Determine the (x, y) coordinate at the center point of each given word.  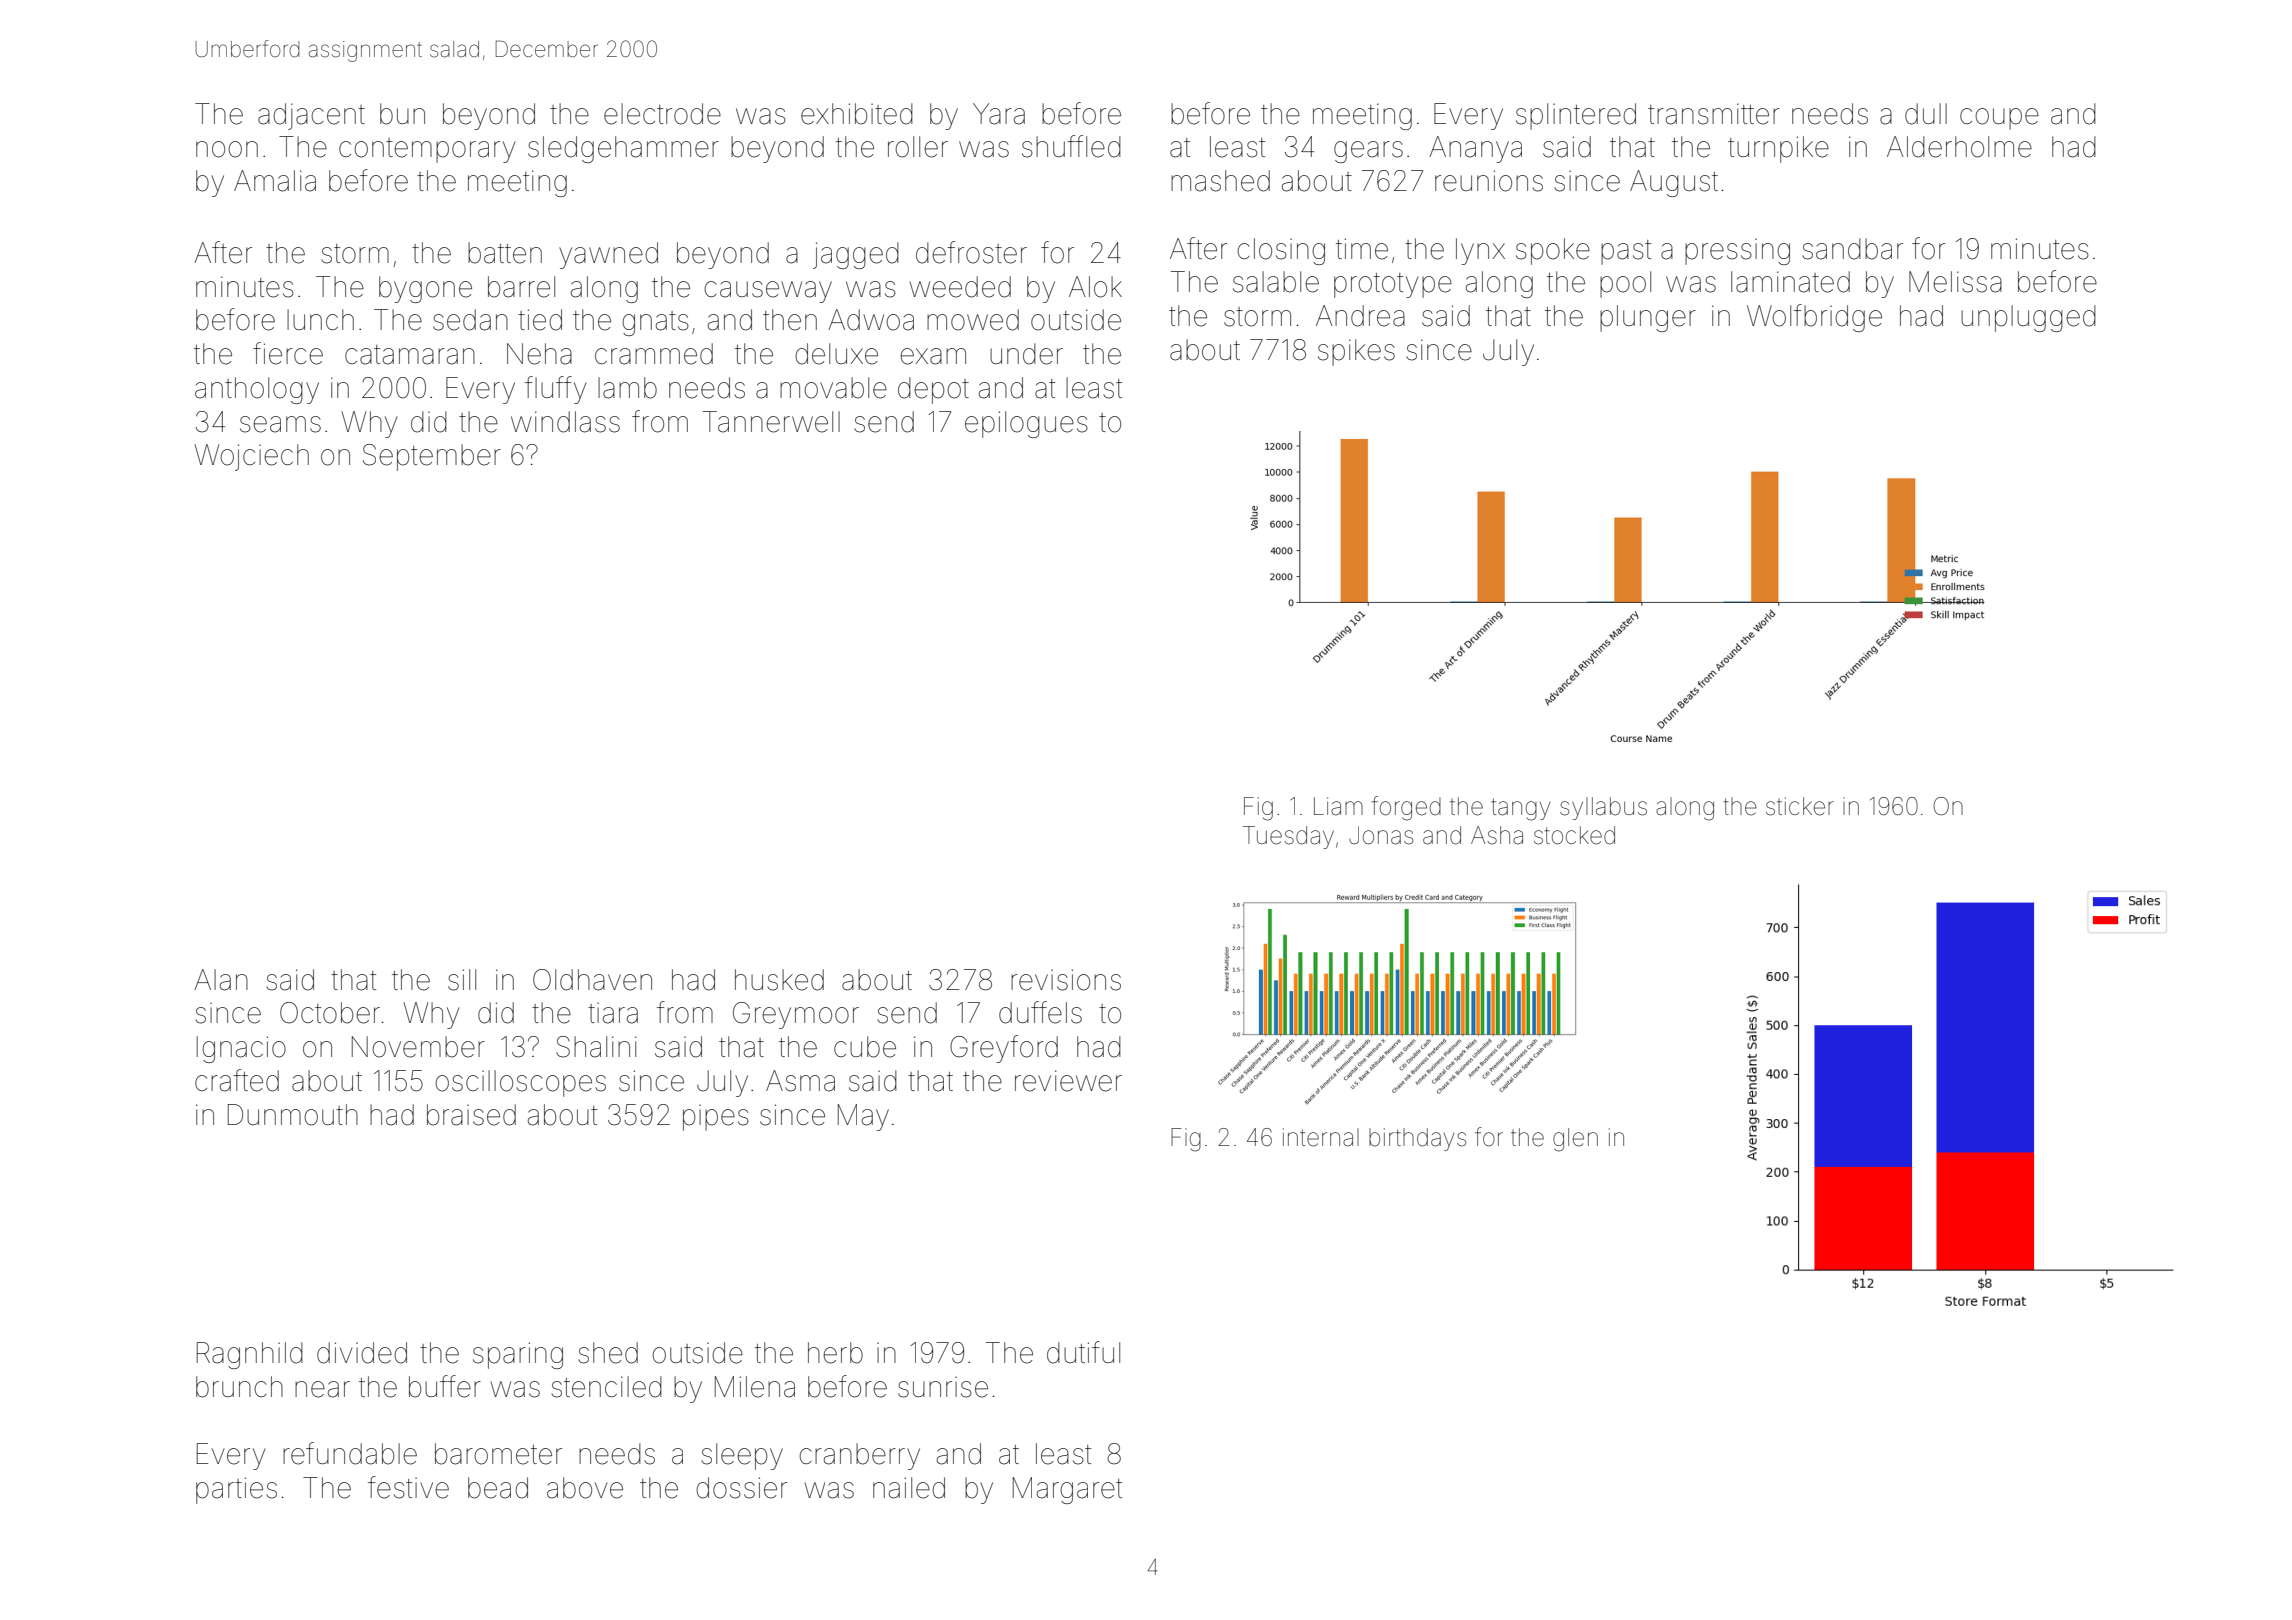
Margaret (1067, 1490)
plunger (1648, 318)
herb (835, 1353)
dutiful (1083, 1352)
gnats (655, 323)
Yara (999, 114)
